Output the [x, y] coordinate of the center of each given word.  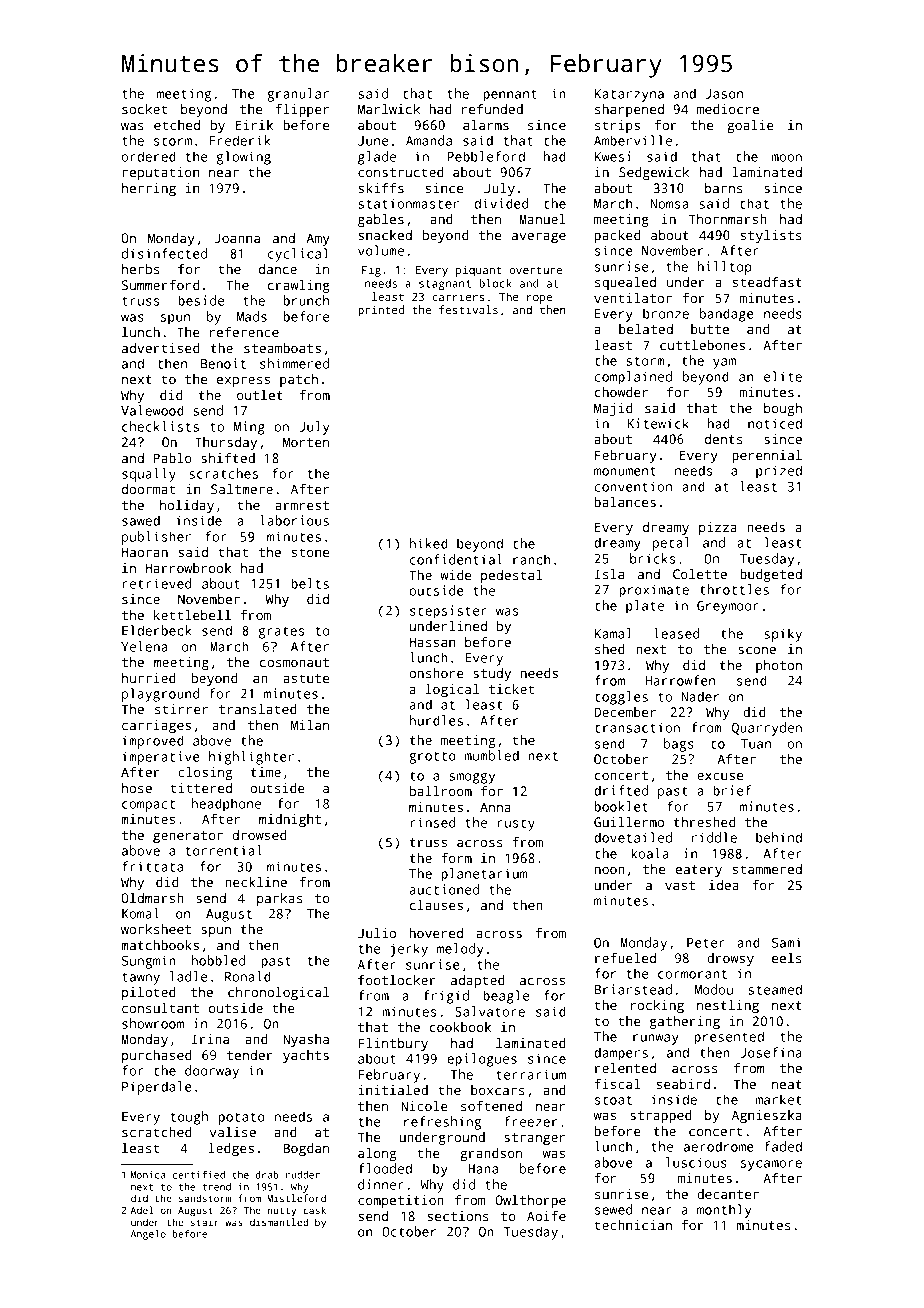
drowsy [730, 959]
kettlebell [192, 615]
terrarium [531, 1074]
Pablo [173, 458]
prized [779, 472]
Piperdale [157, 1088]
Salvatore [490, 1011]
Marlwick [389, 109]
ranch [531, 559]
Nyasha [306, 1040]
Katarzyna [629, 95]
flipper [302, 110]
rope [539, 299]
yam [724, 363]
